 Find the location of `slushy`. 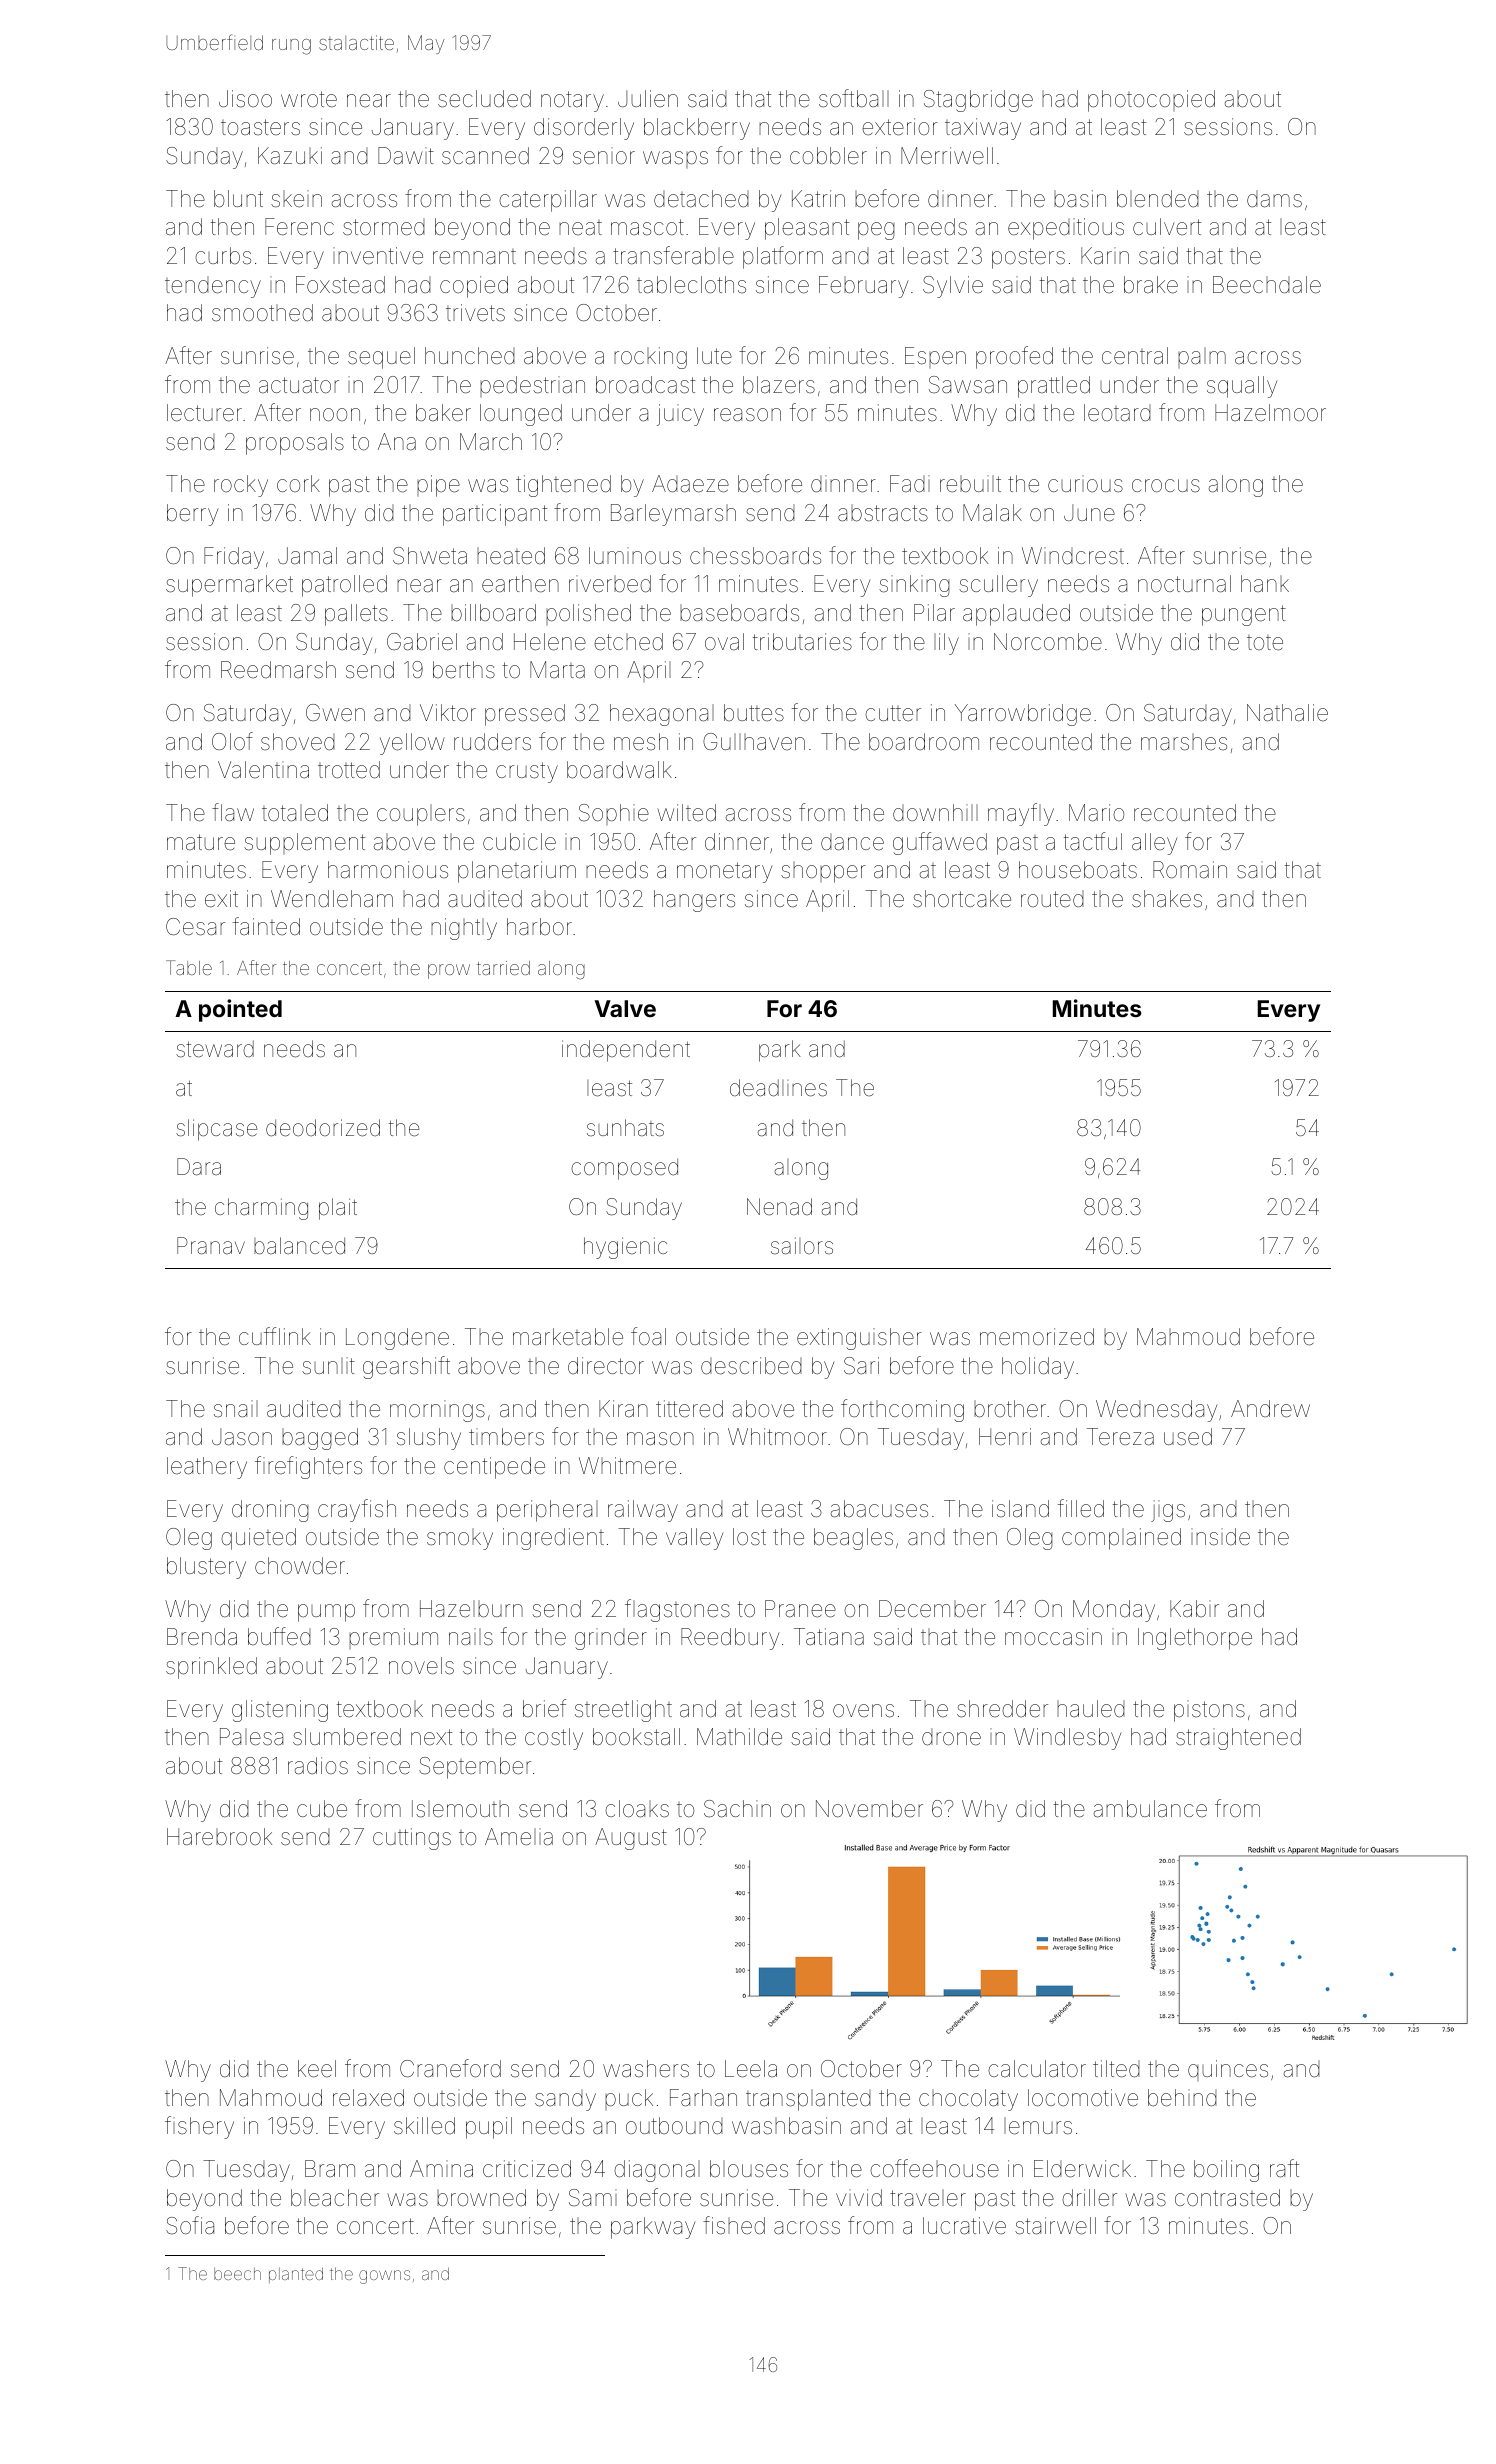

slushy is located at coordinates (429, 1439).
